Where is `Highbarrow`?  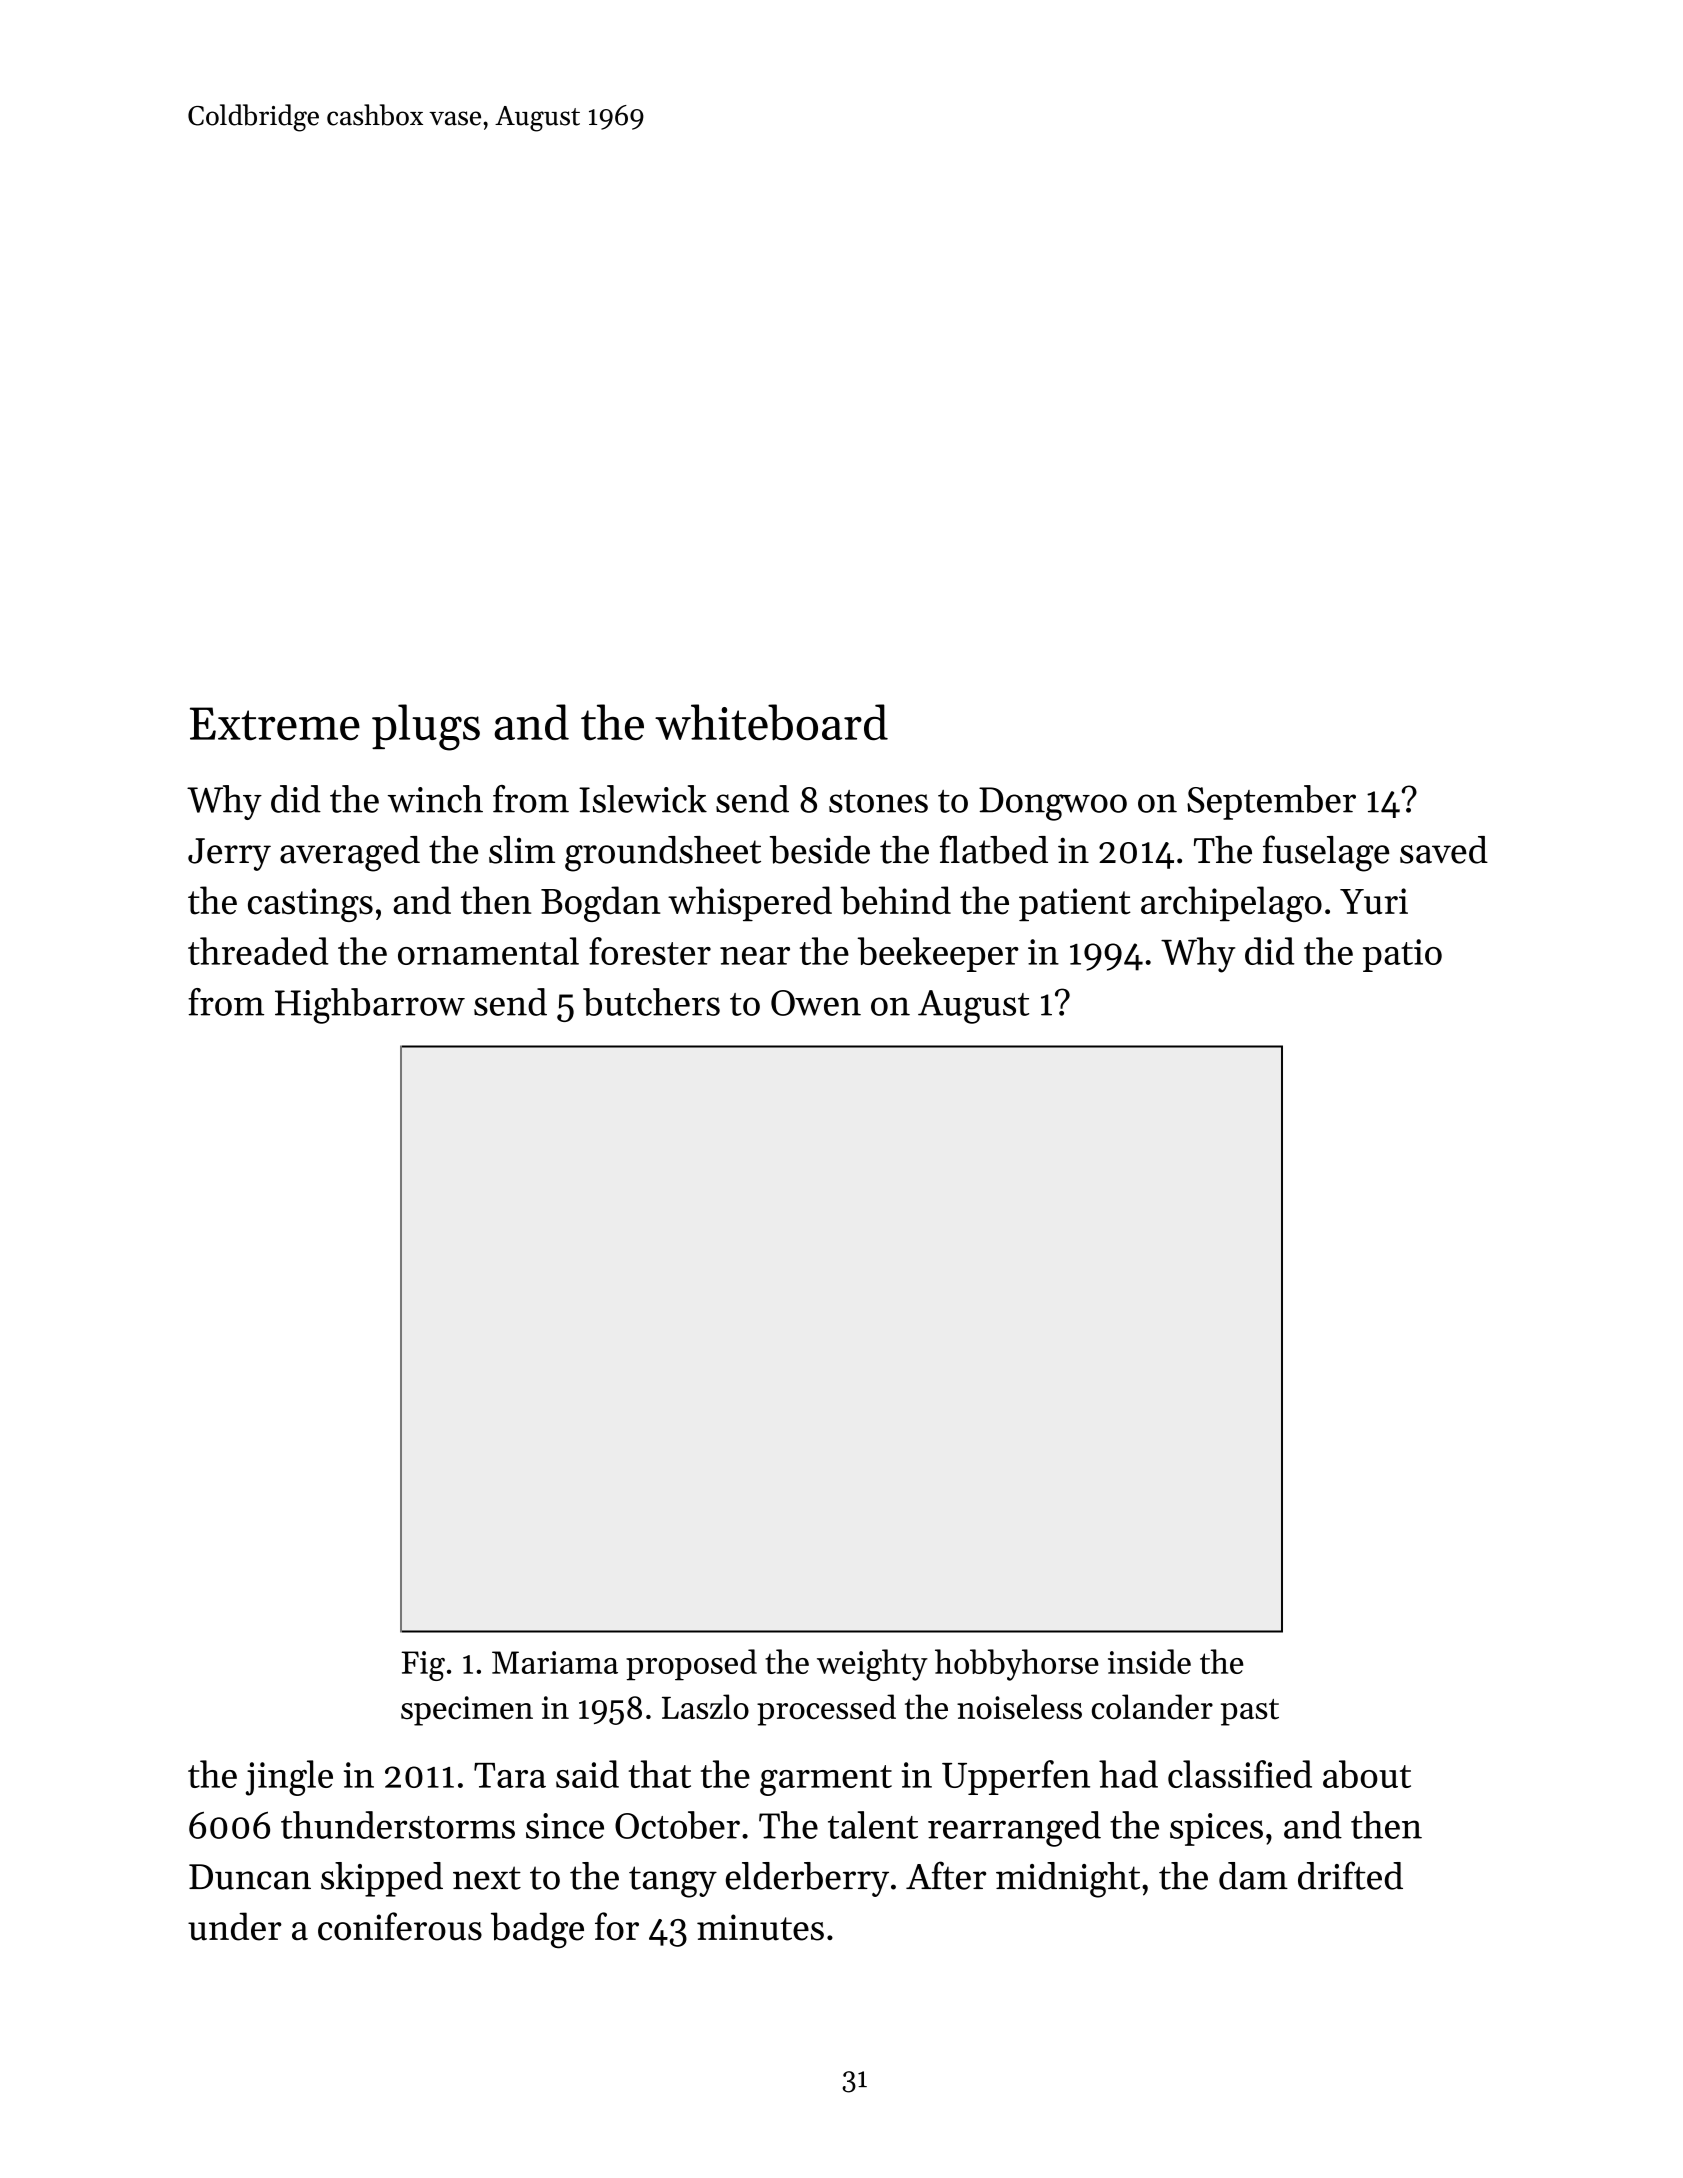
Highbarrow is located at coordinates (370, 1006).
